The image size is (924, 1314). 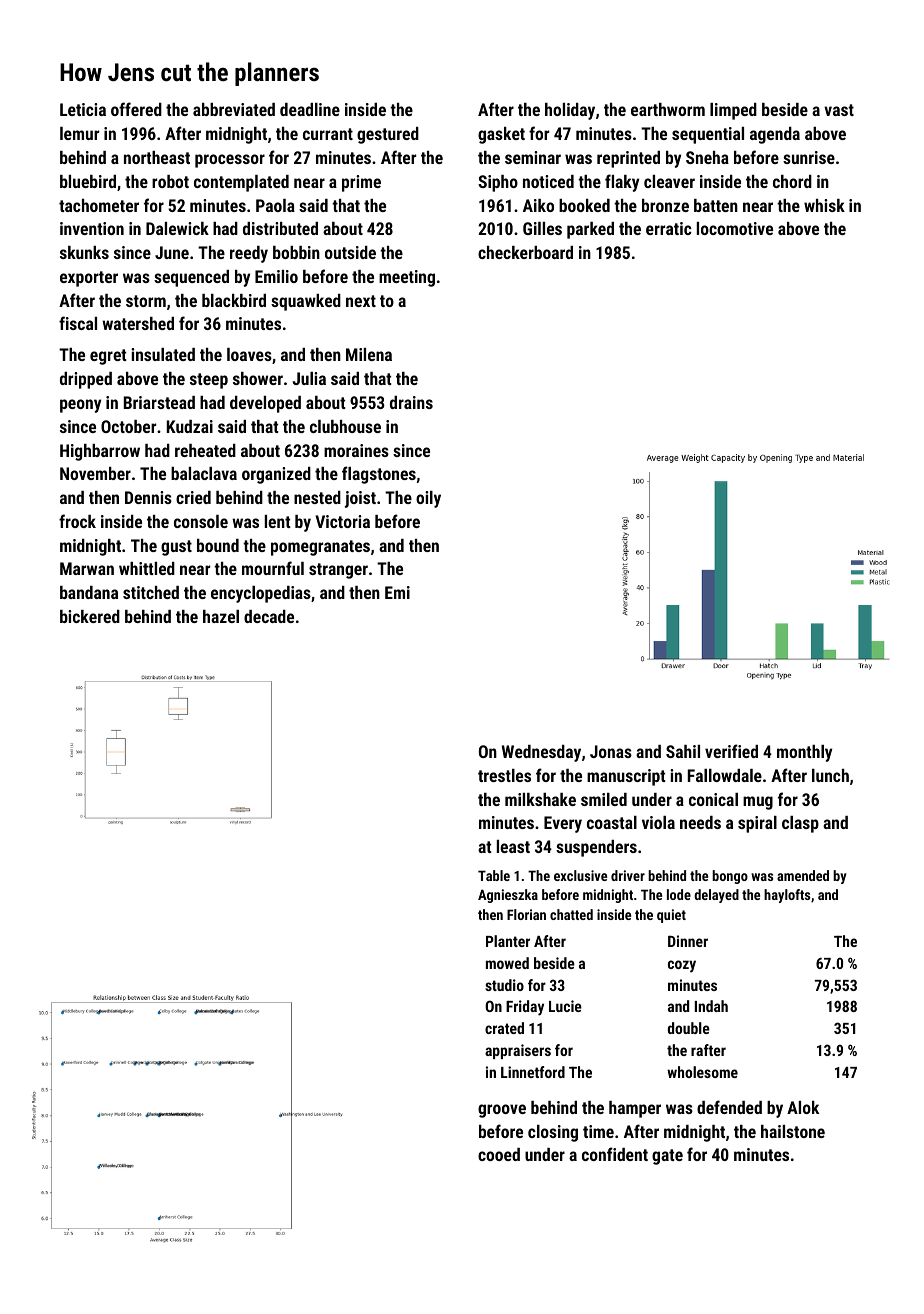 What do you see at coordinates (735, 228) in the image?
I see `locomotive` at bounding box center [735, 228].
